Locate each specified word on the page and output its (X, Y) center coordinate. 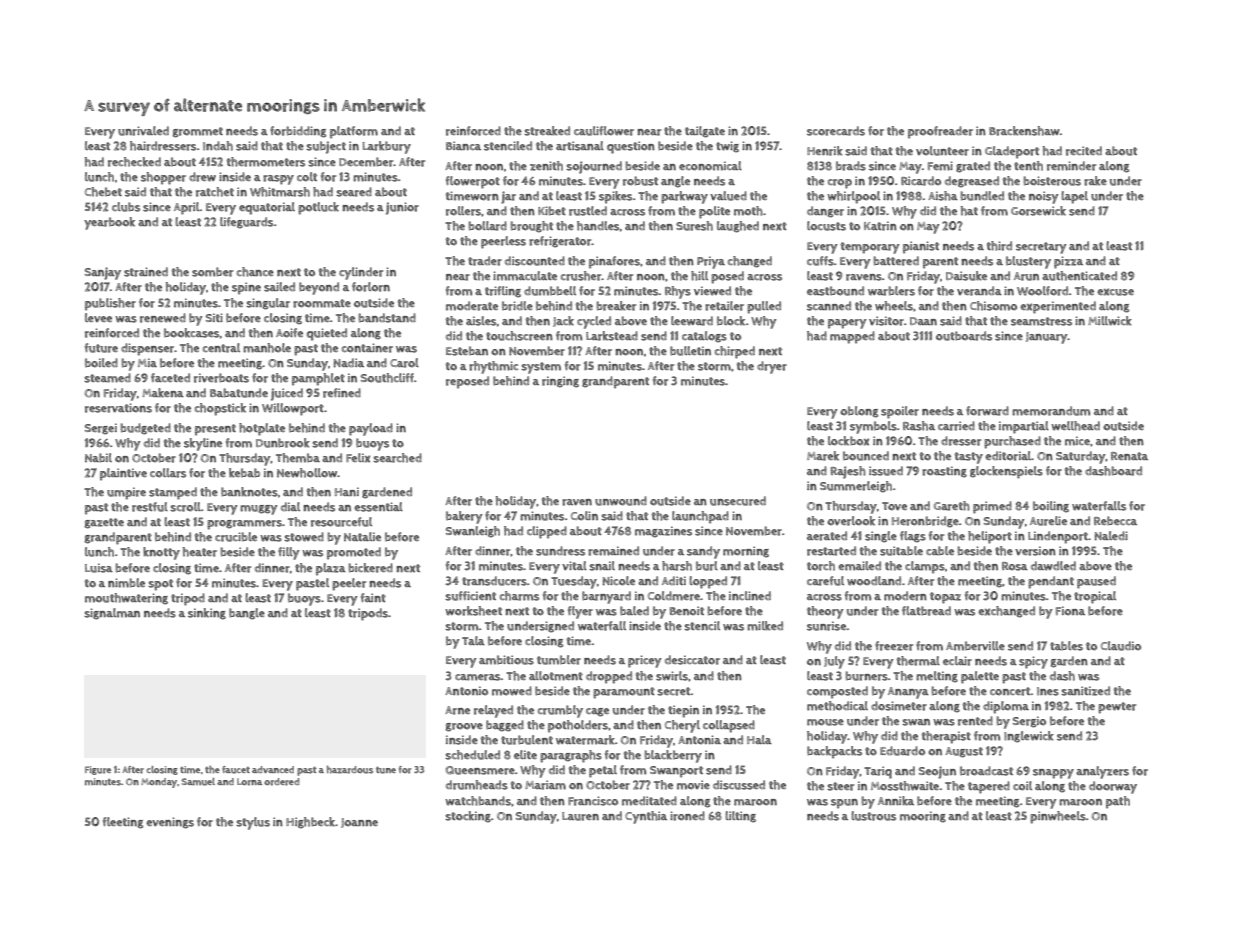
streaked (547, 131)
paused (1096, 582)
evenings (170, 823)
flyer (580, 612)
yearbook (109, 223)
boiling (1051, 507)
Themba (298, 458)
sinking (207, 614)
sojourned (594, 167)
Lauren (580, 816)
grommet (197, 132)
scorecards (836, 131)
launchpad (700, 517)
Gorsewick (1038, 211)
